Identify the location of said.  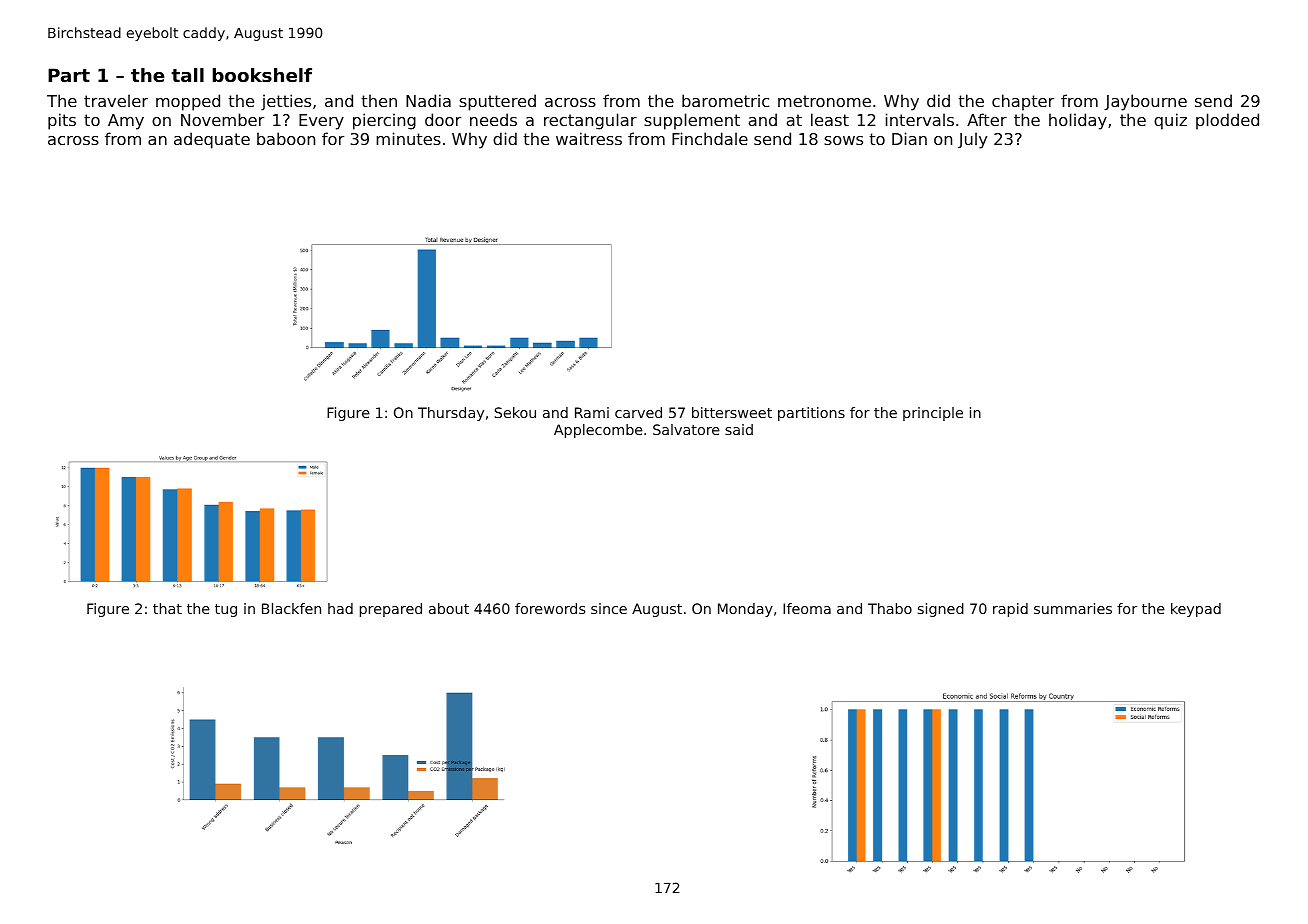
(739, 429).
